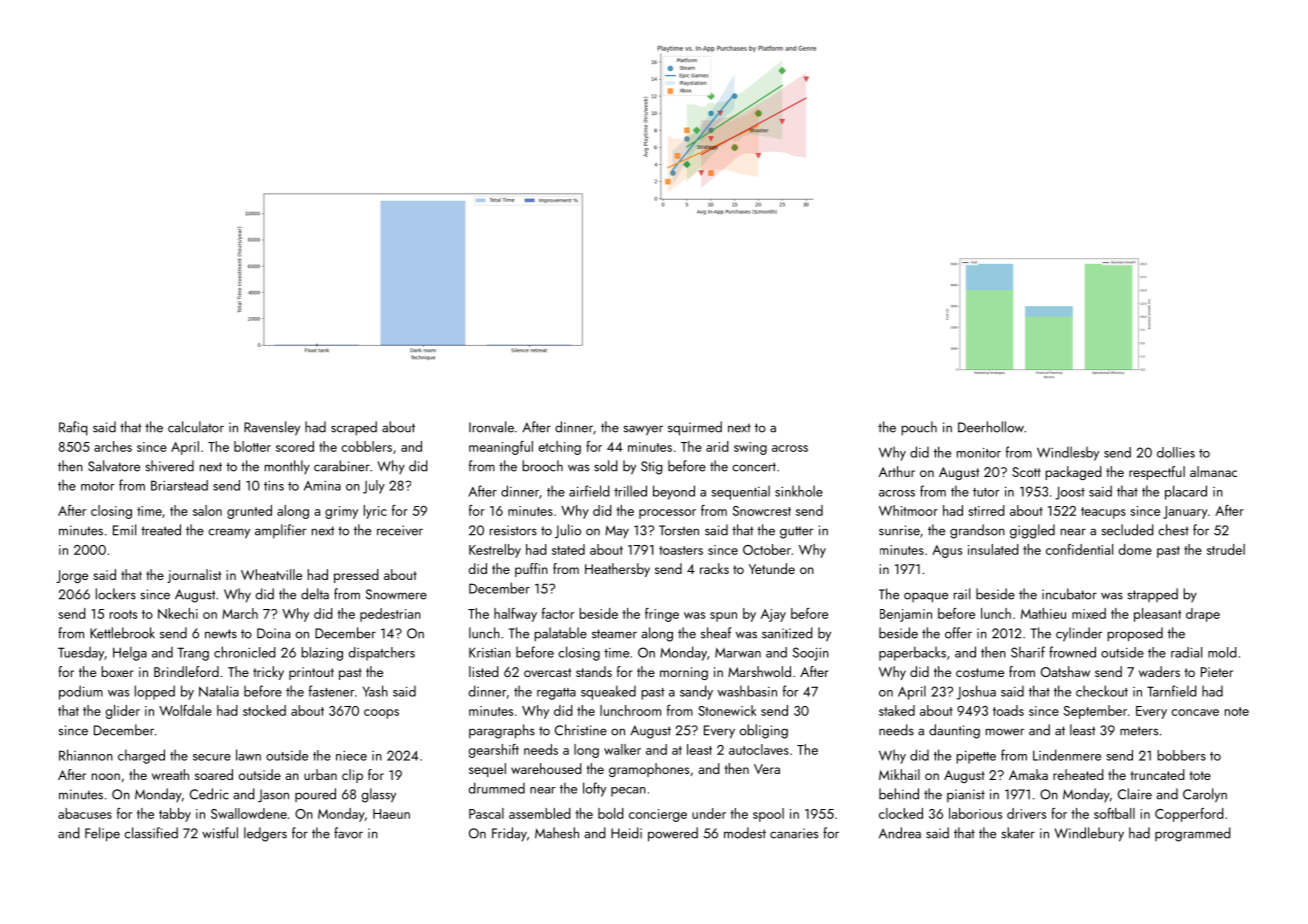 This document has height=924, width=1308. Describe the element at coordinates (207, 510) in the document. I see `salon` at that location.
